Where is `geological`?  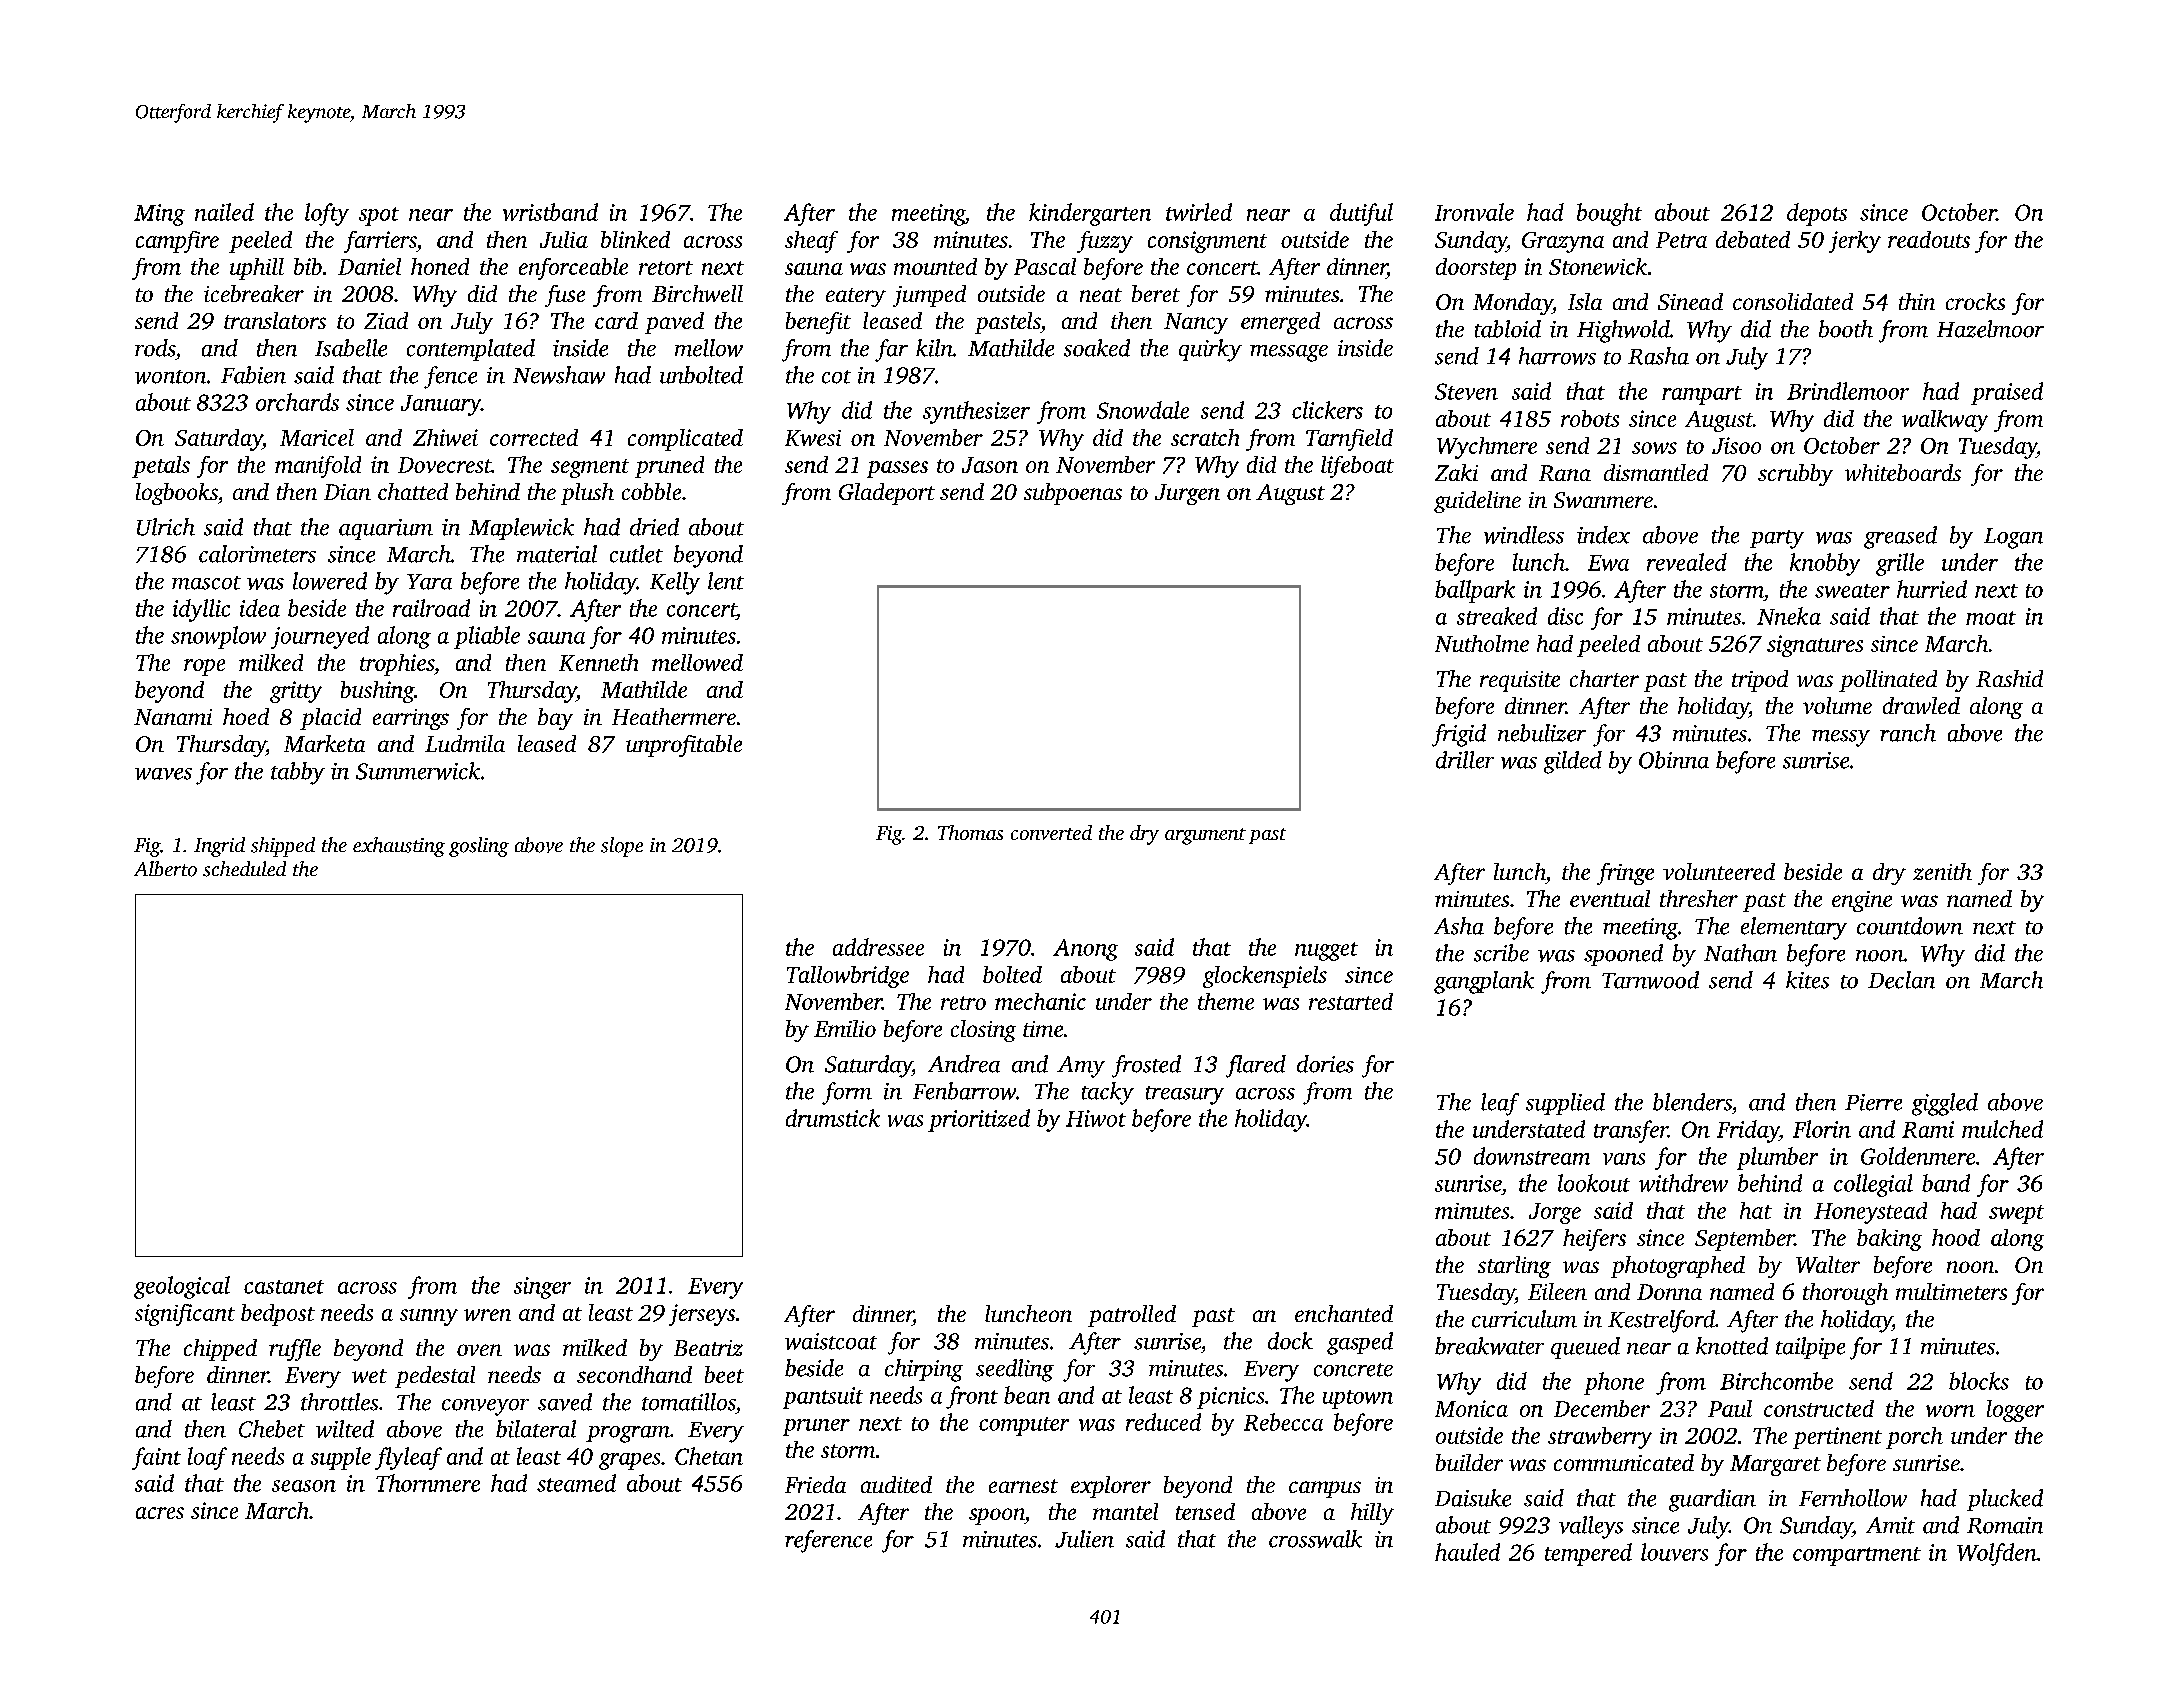
geological is located at coordinates (182, 1287).
